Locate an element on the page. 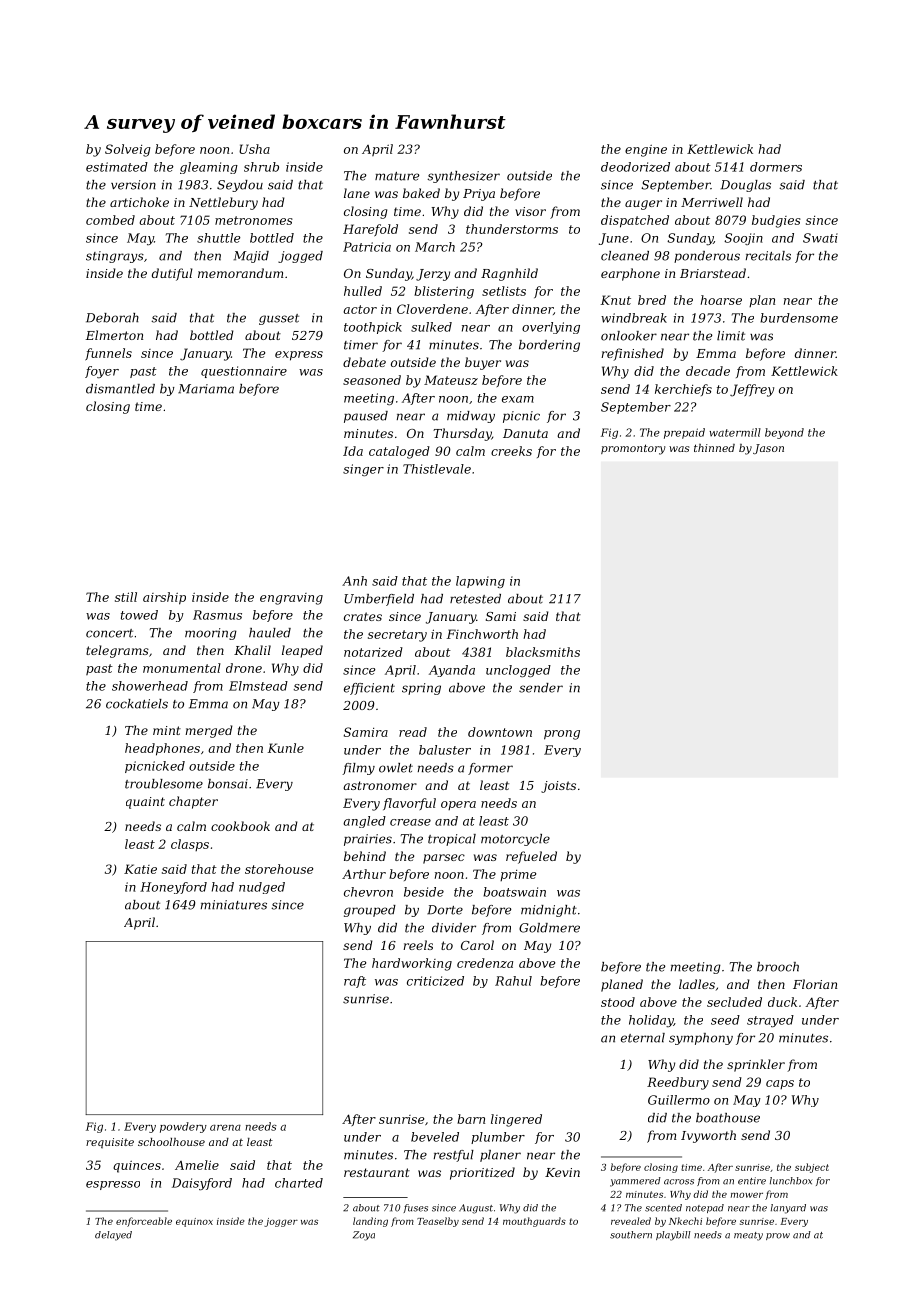 The width and height of the document is (924, 1308). Rasmus is located at coordinates (217, 615).
